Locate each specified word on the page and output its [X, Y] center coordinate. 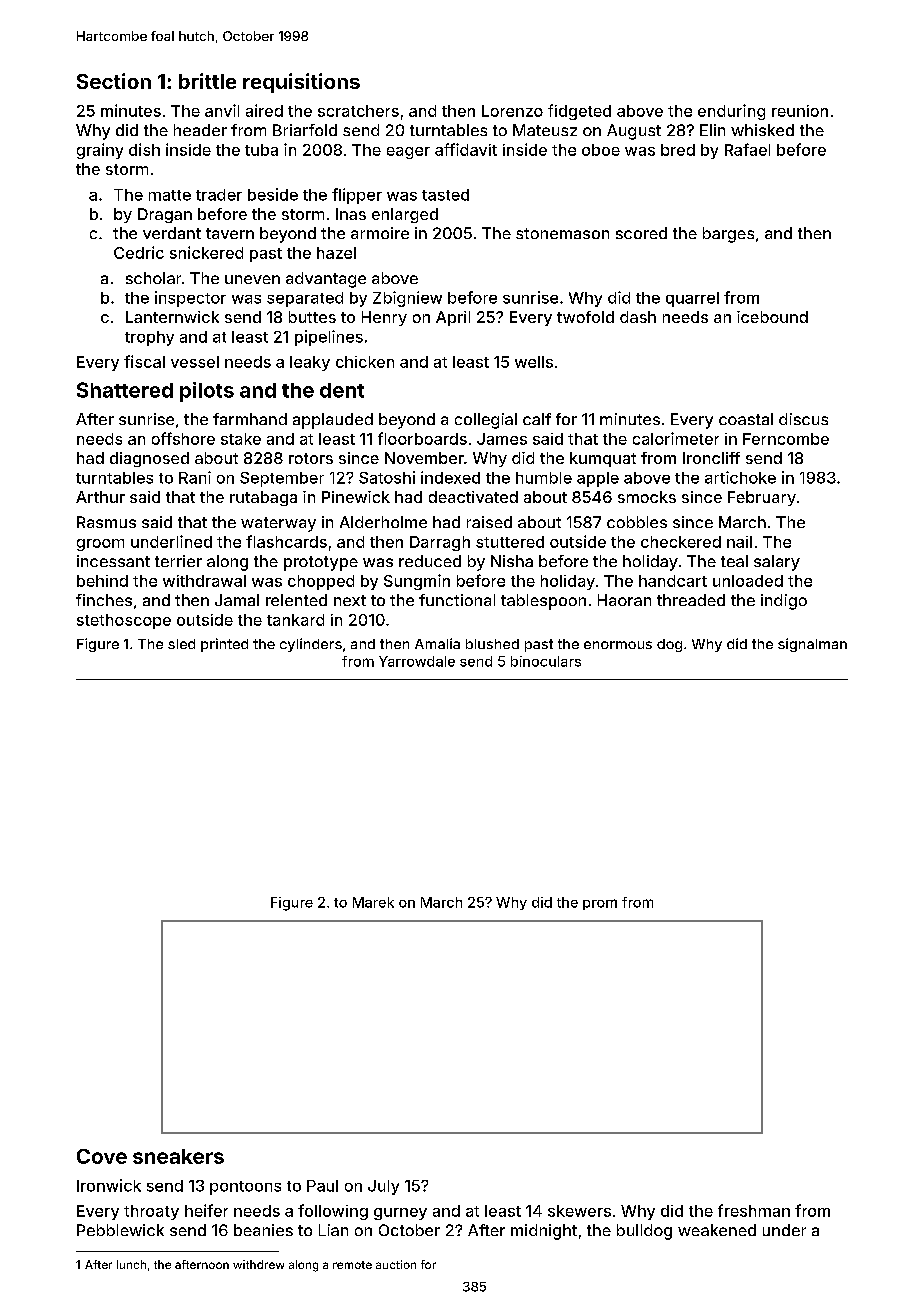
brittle [207, 81]
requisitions [301, 83]
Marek [373, 902]
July [383, 1187]
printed [224, 645]
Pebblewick [120, 1230]
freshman [754, 1210]
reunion [800, 111]
